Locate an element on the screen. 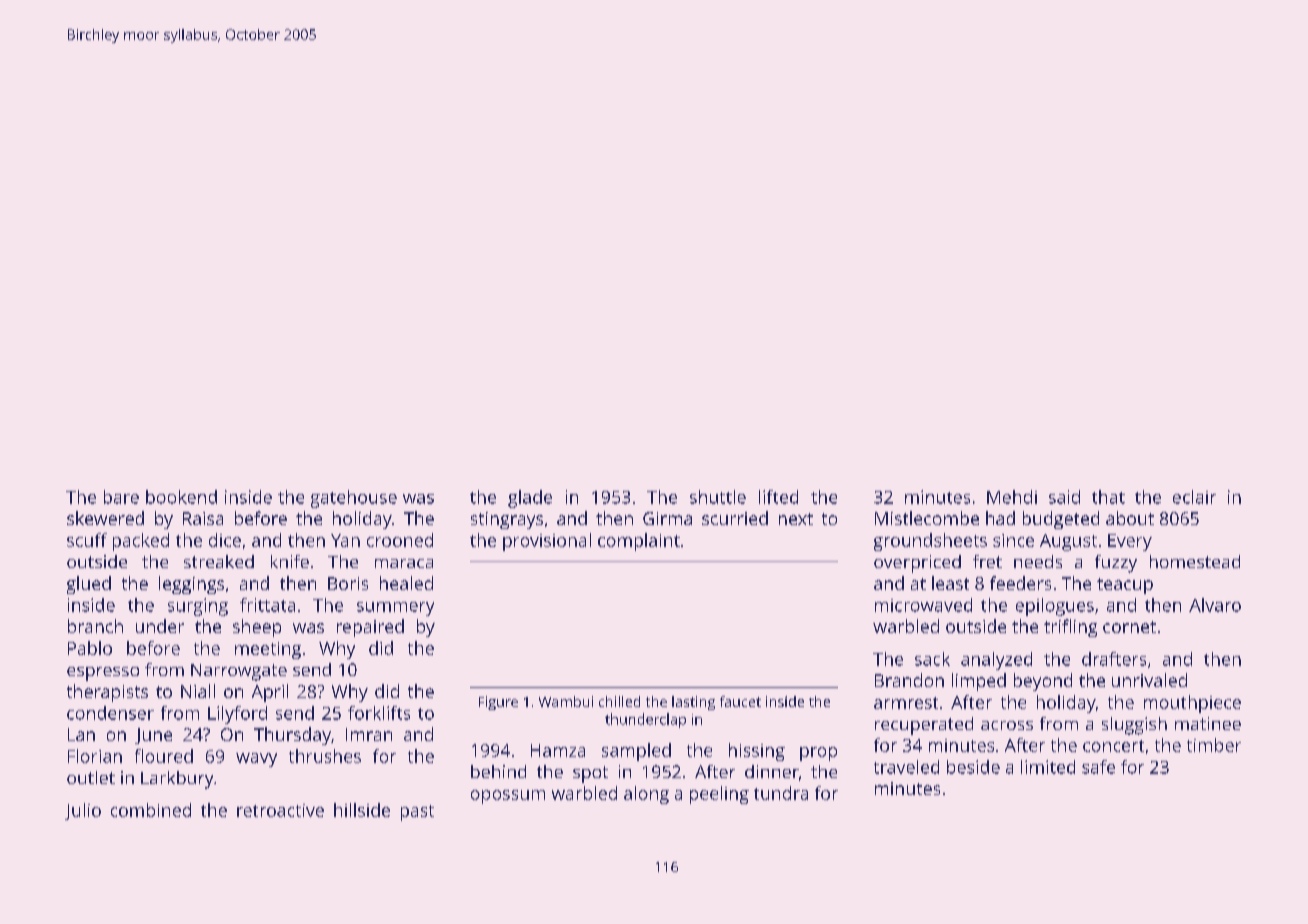 The image size is (1308, 924). bare is located at coordinates (121, 497).
